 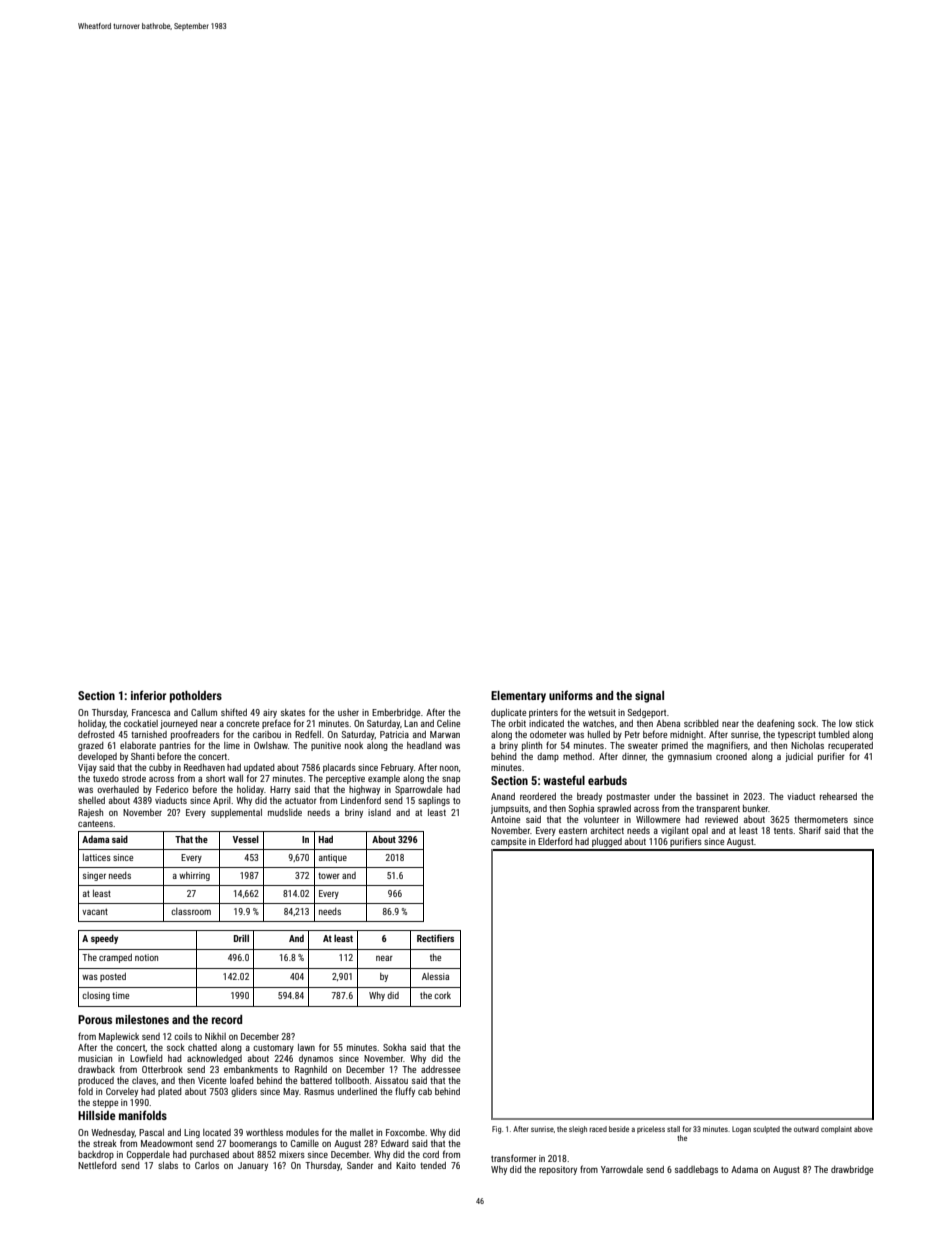 I want to click on Rectifiers, so click(x=435, y=938).
